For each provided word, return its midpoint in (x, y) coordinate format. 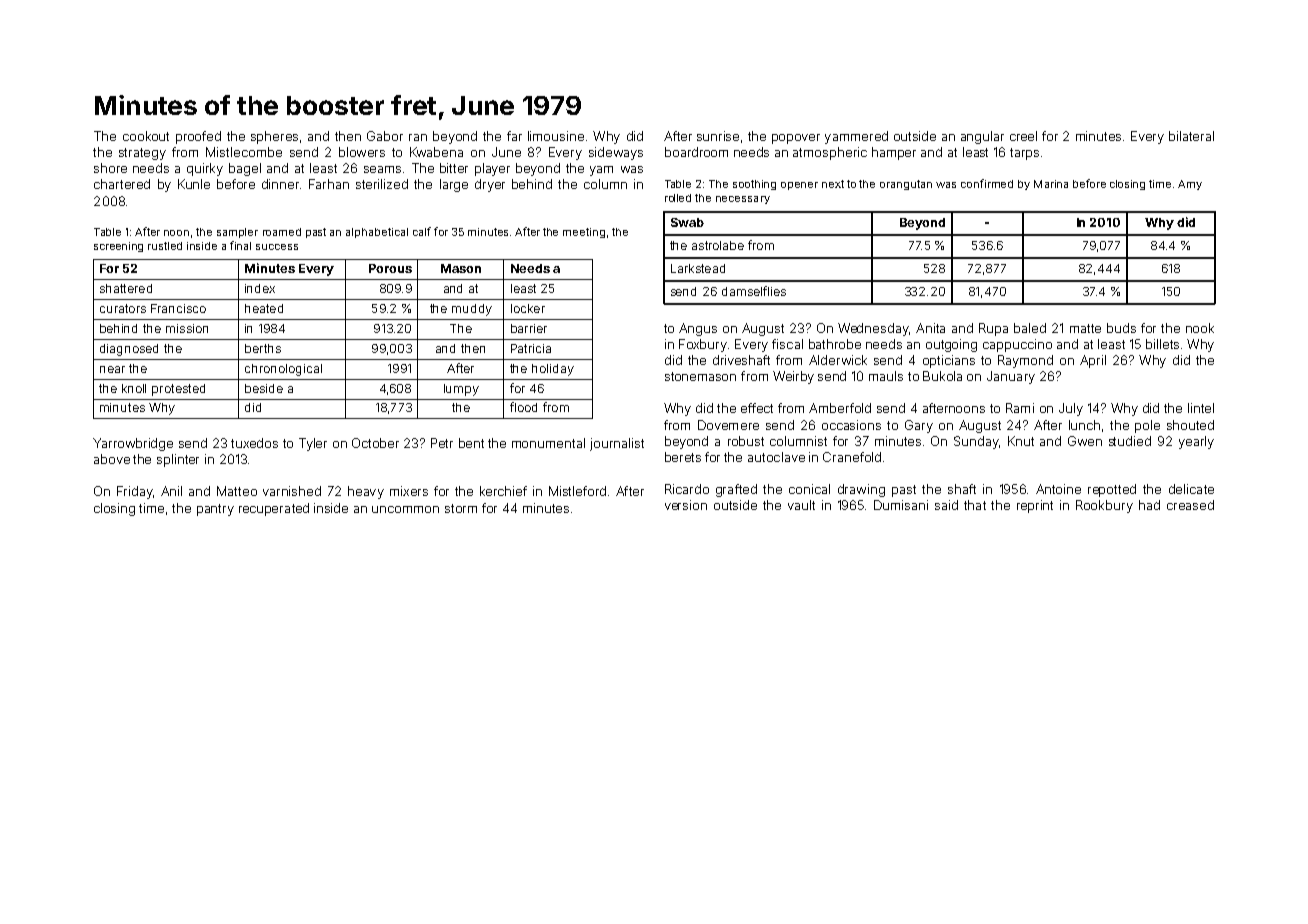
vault (801, 505)
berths (263, 348)
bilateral (1191, 136)
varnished (292, 491)
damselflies (754, 291)
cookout (146, 136)
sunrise (718, 136)
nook (1200, 328)
